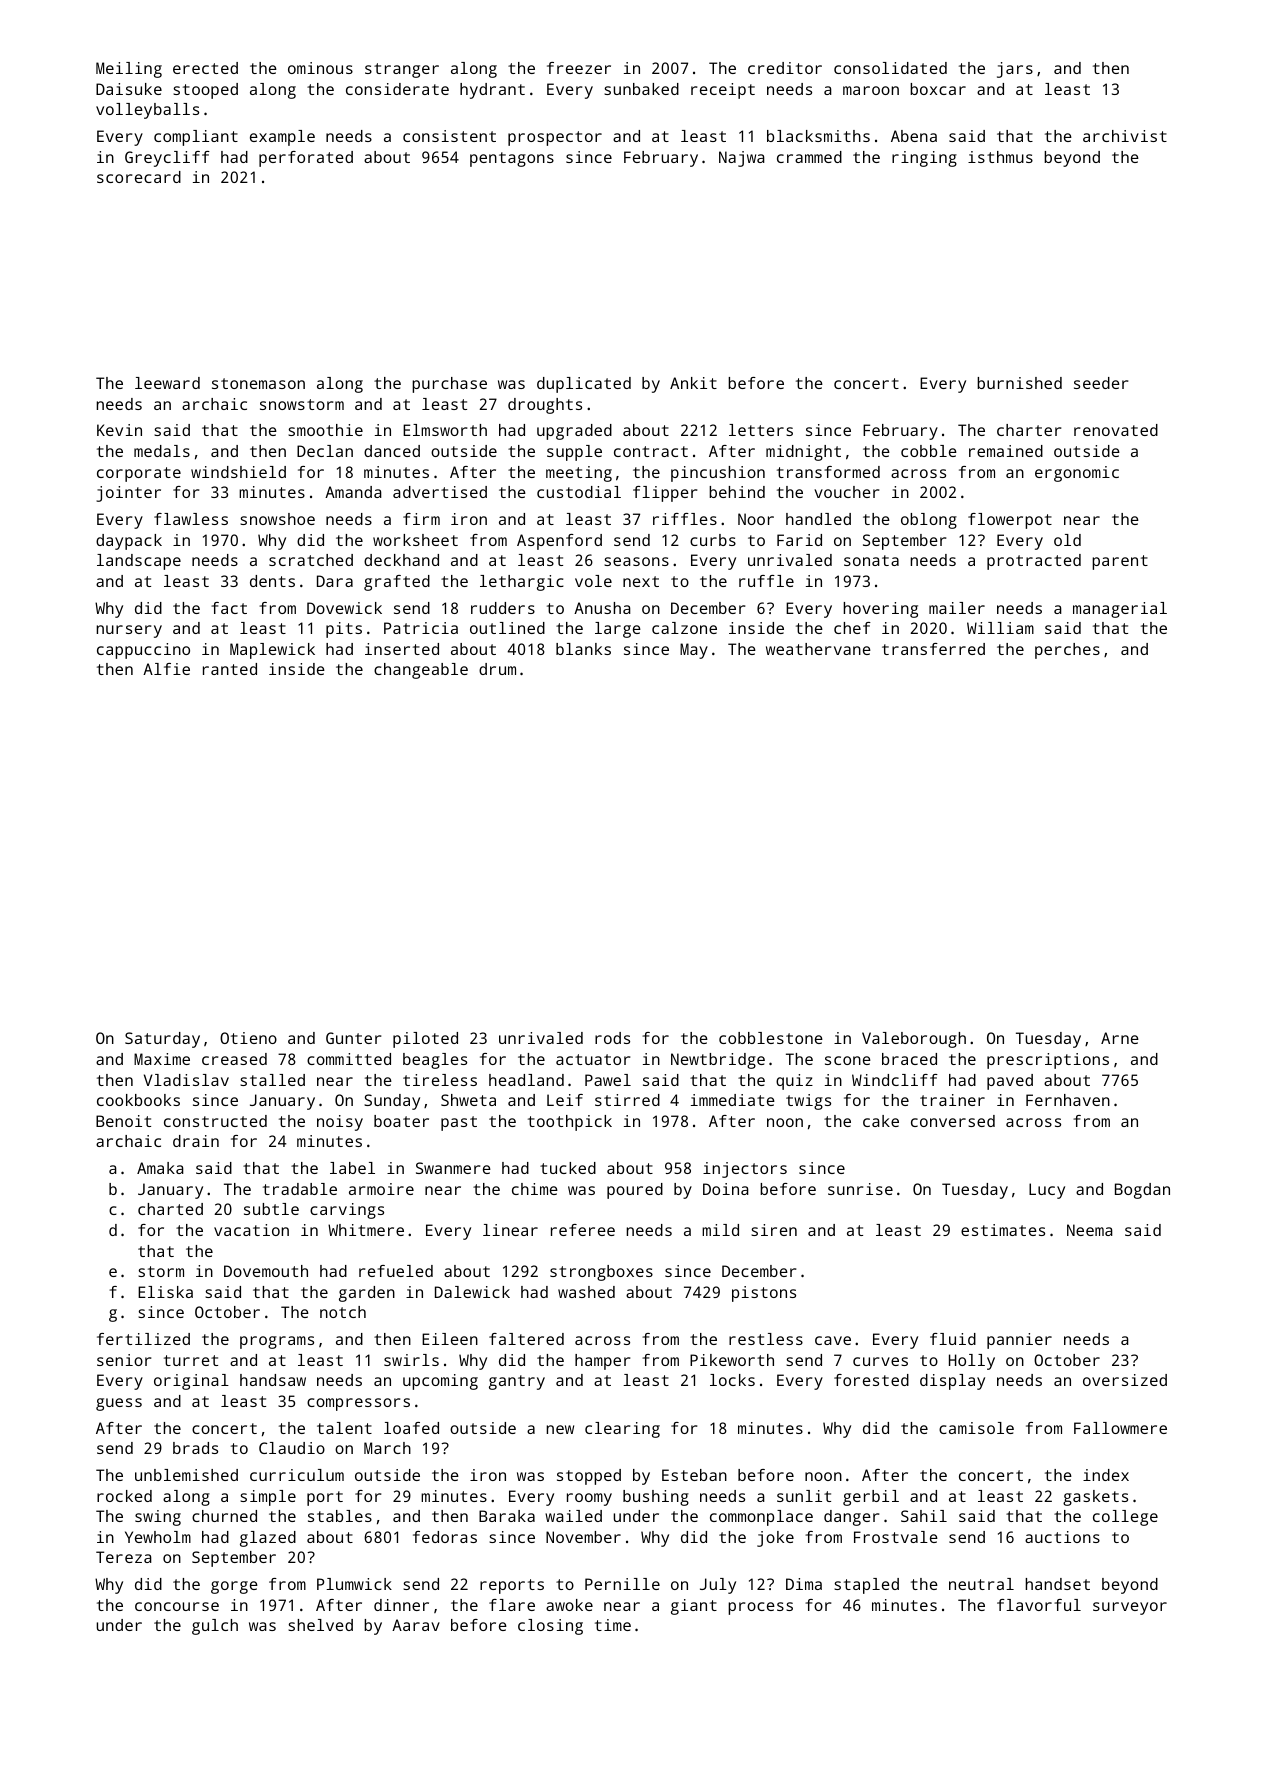  I want to click on scorecard, so click(139, 177).
